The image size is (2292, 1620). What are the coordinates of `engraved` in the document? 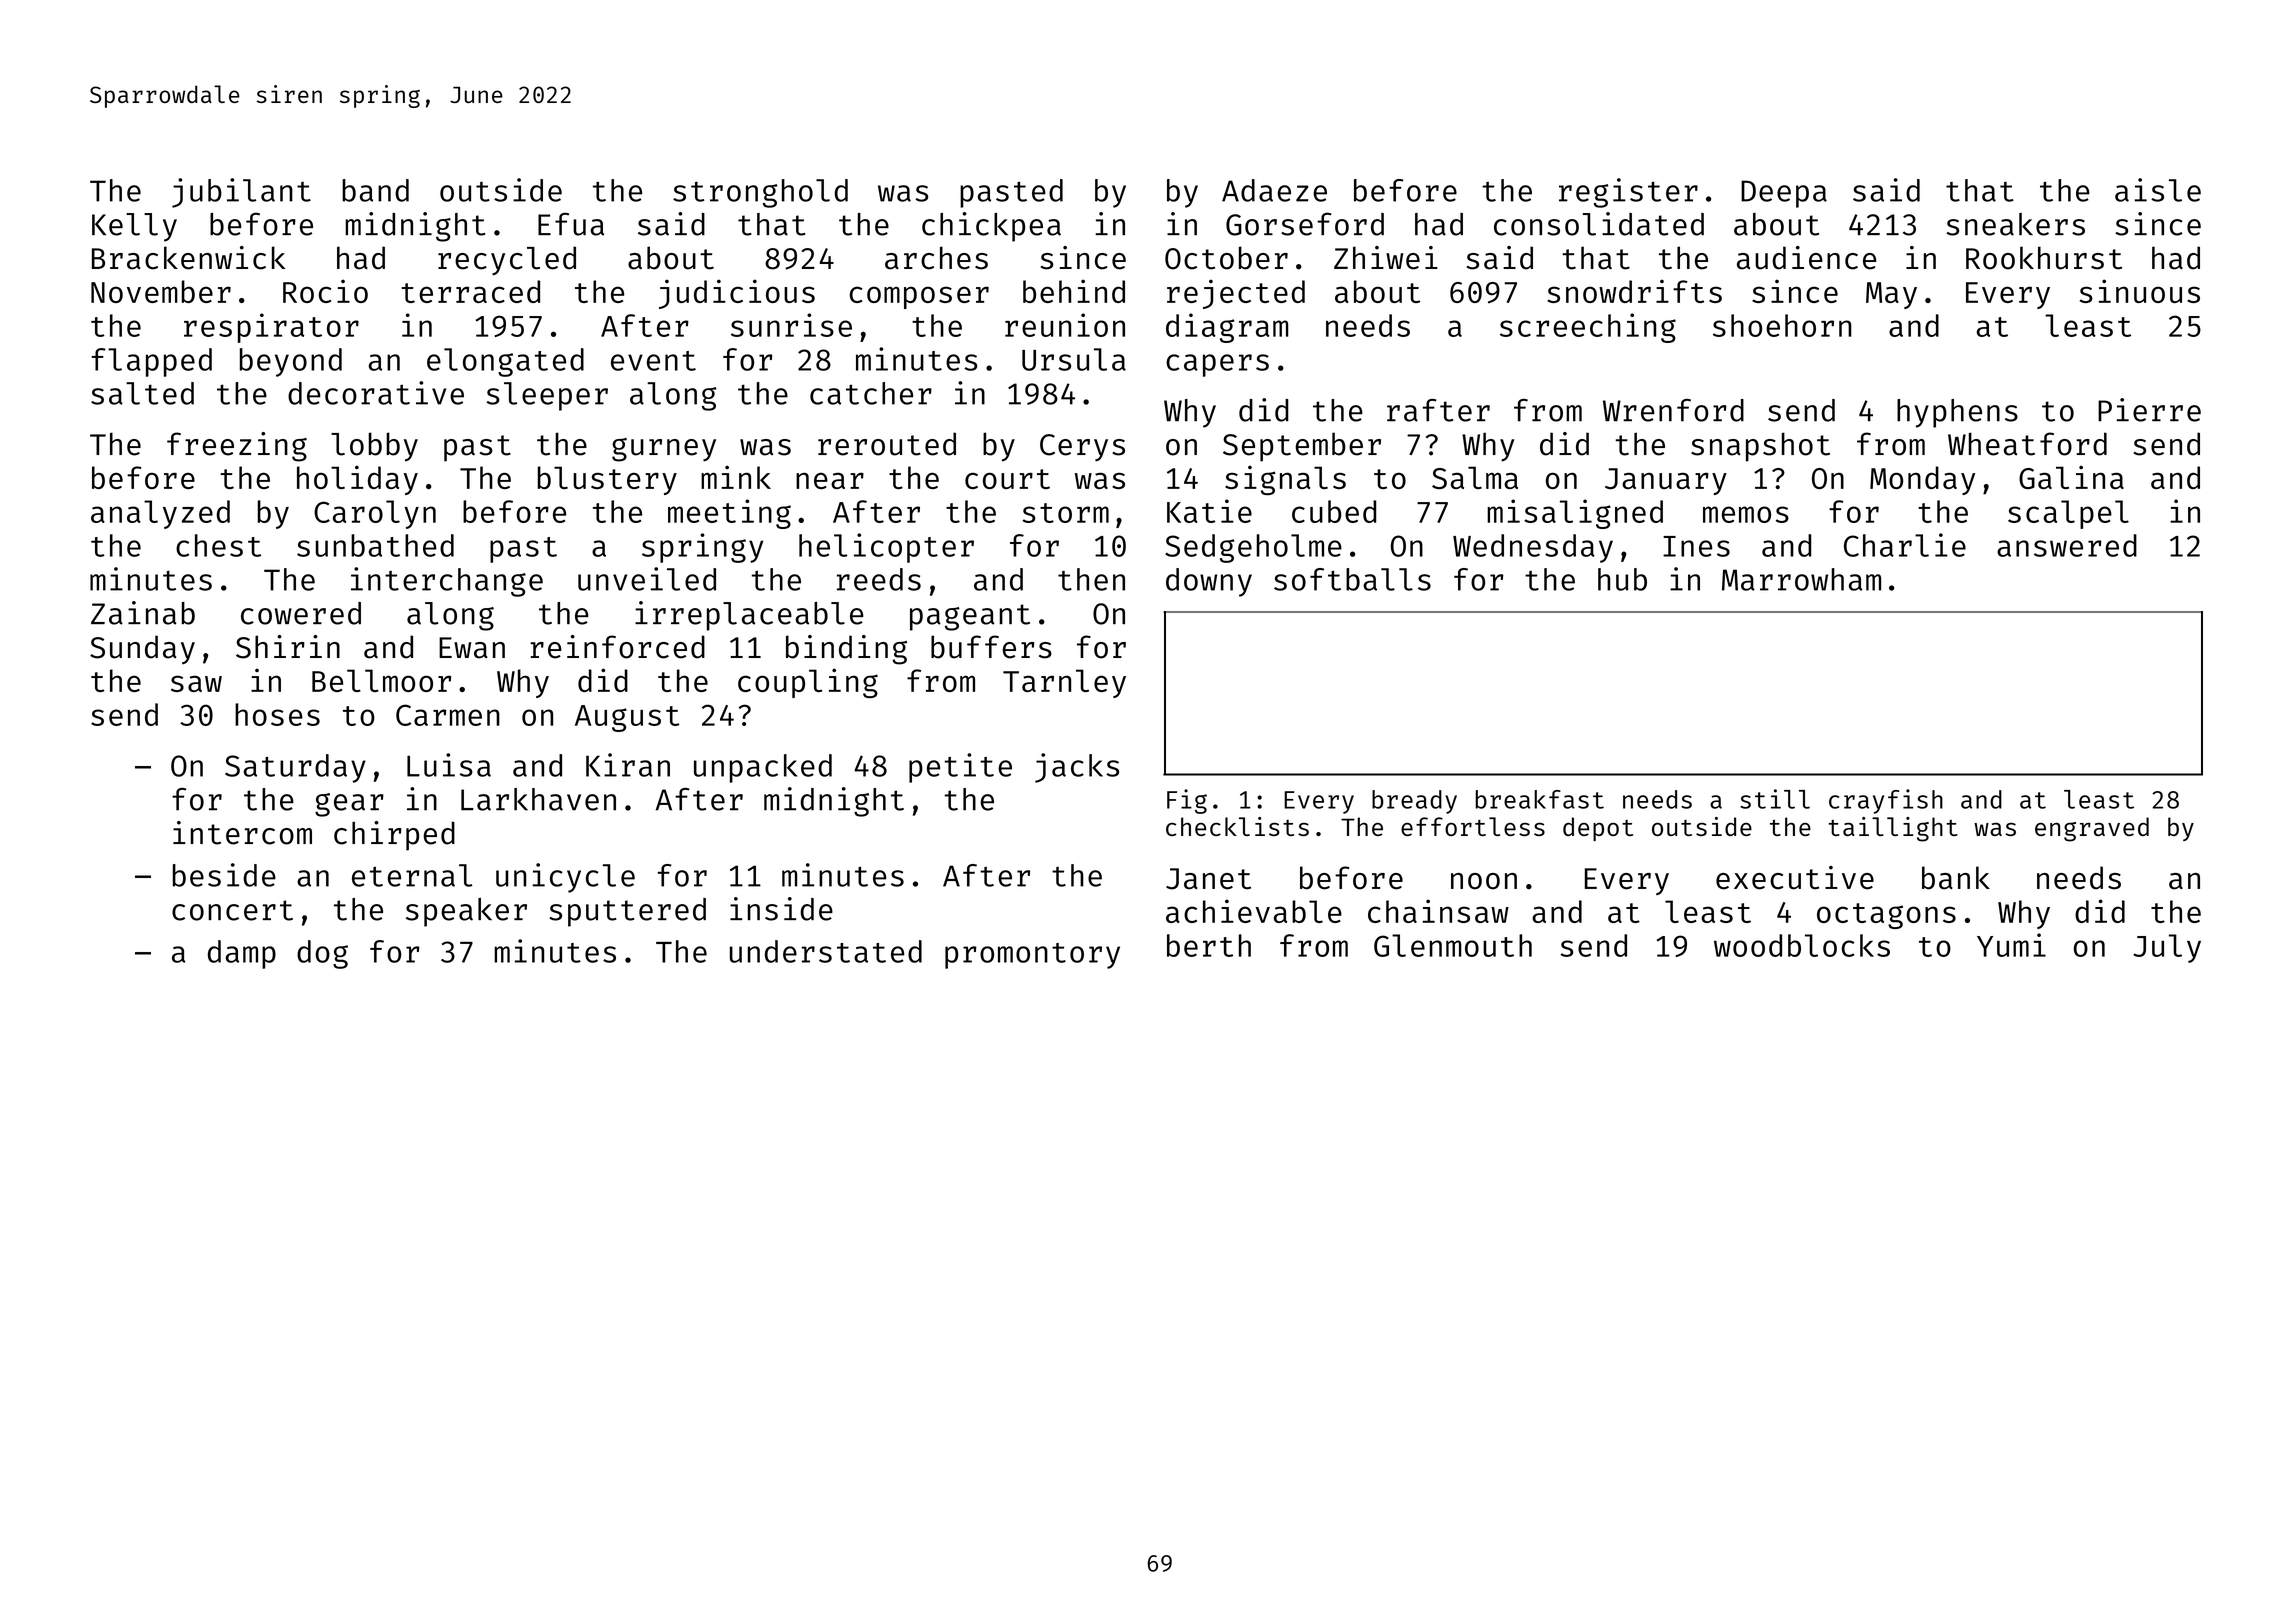 It's located at (2092, 829).
